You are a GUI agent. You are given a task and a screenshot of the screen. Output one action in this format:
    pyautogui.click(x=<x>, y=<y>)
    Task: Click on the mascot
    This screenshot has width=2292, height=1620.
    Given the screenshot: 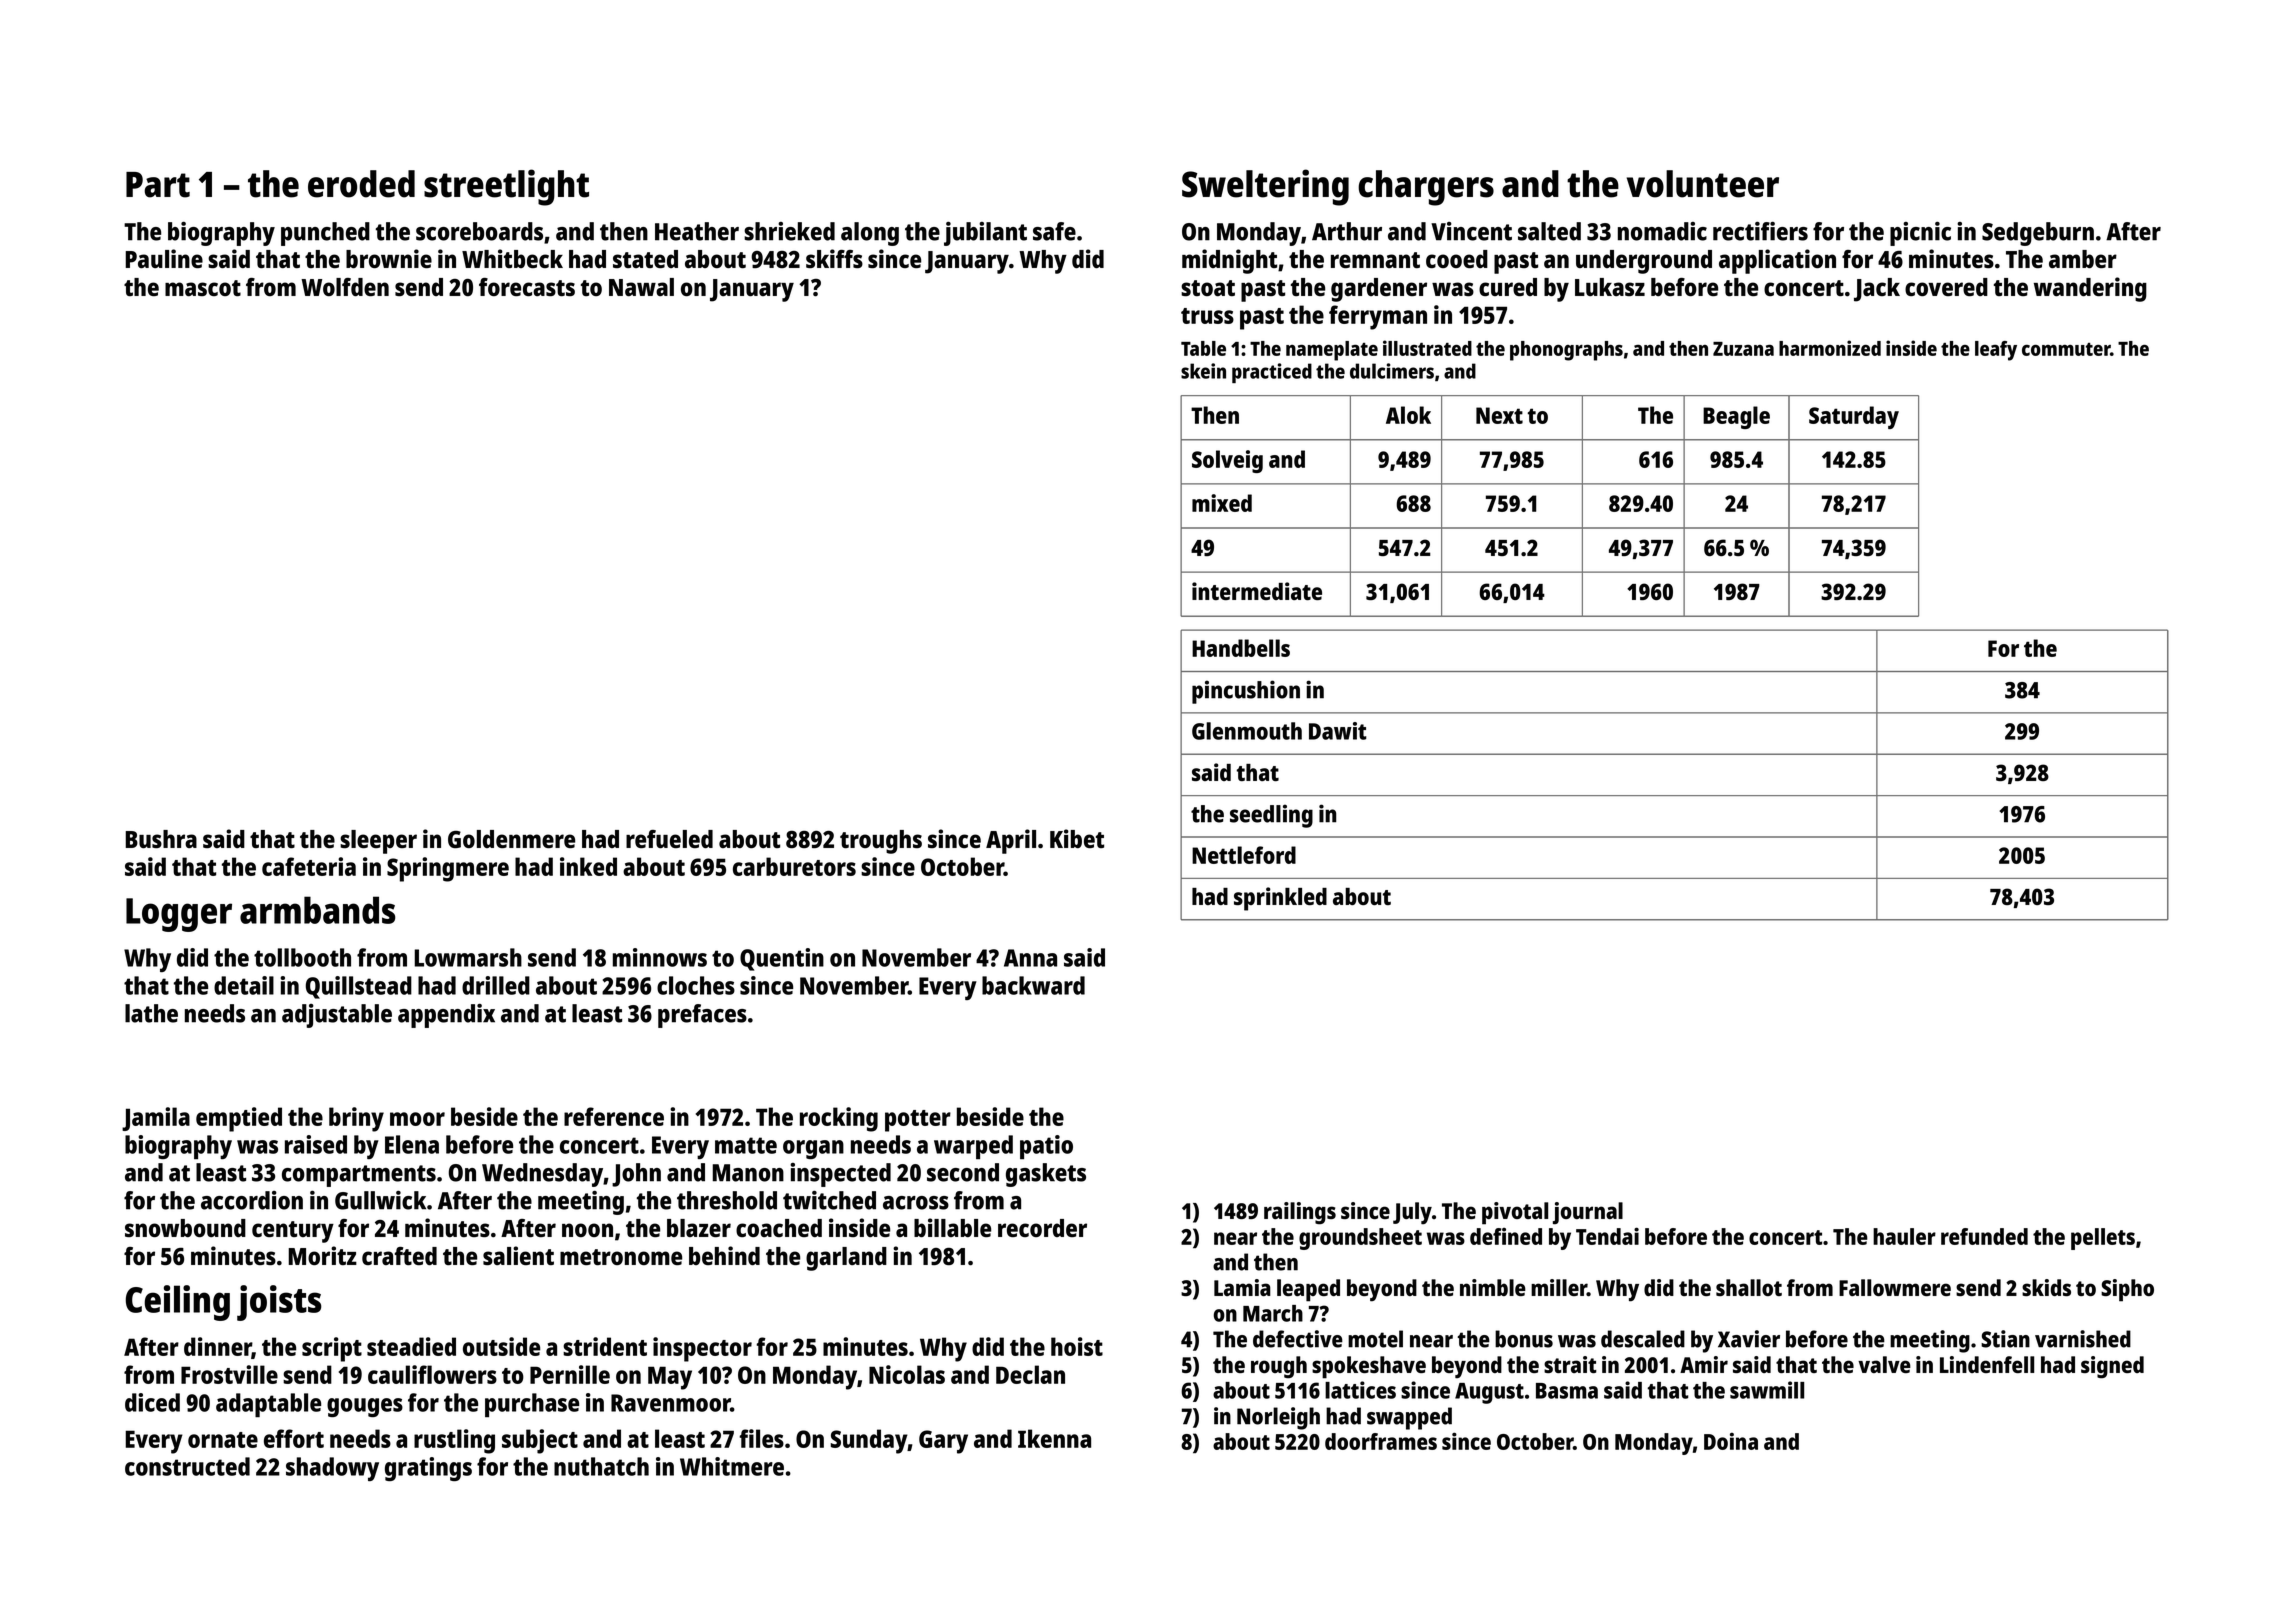 What is the action you would take?
    pyautogui.click(x=203, y=288)
